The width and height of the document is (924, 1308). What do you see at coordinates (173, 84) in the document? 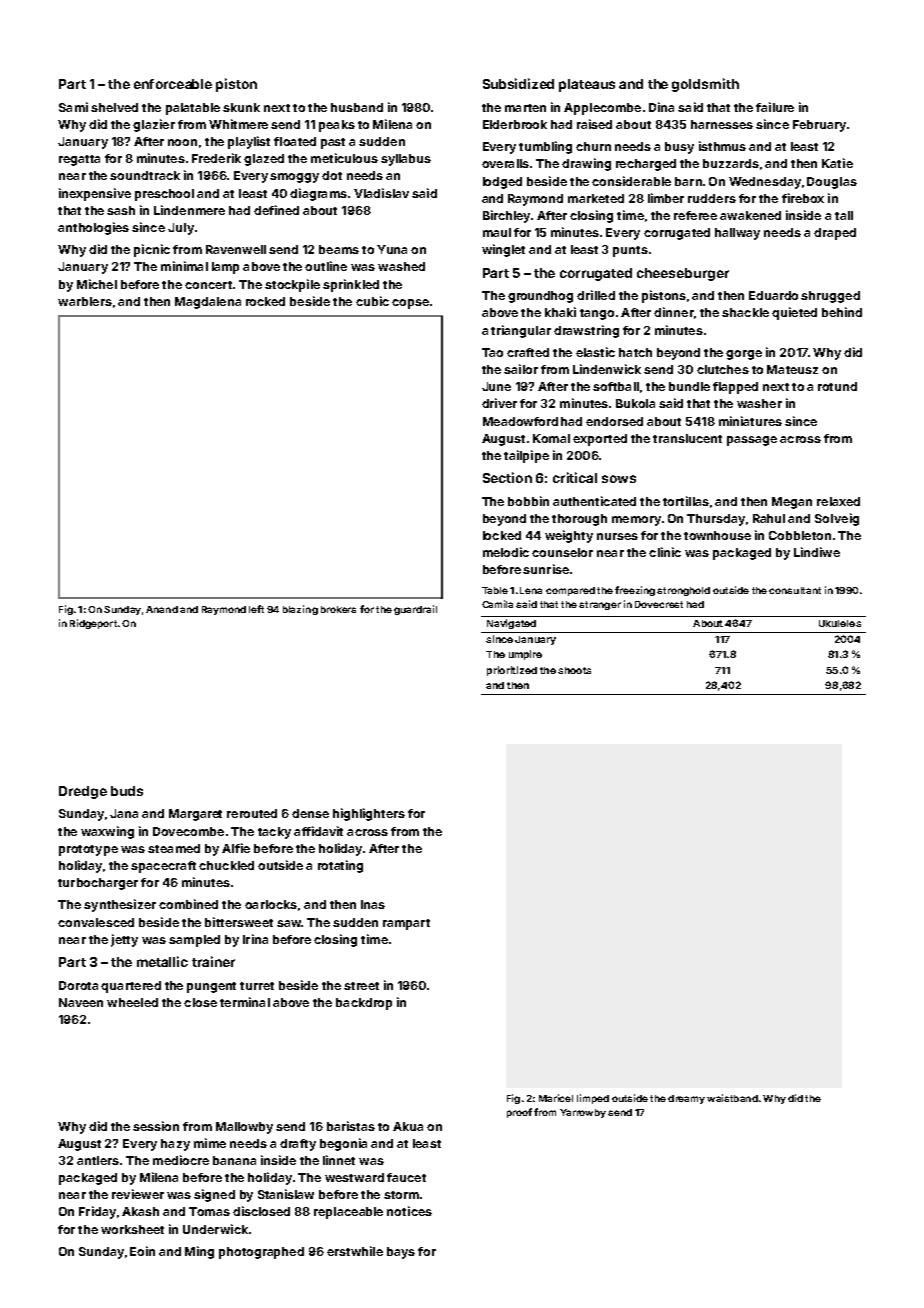
I see `enforceable` at bounding box center [173, 84].
